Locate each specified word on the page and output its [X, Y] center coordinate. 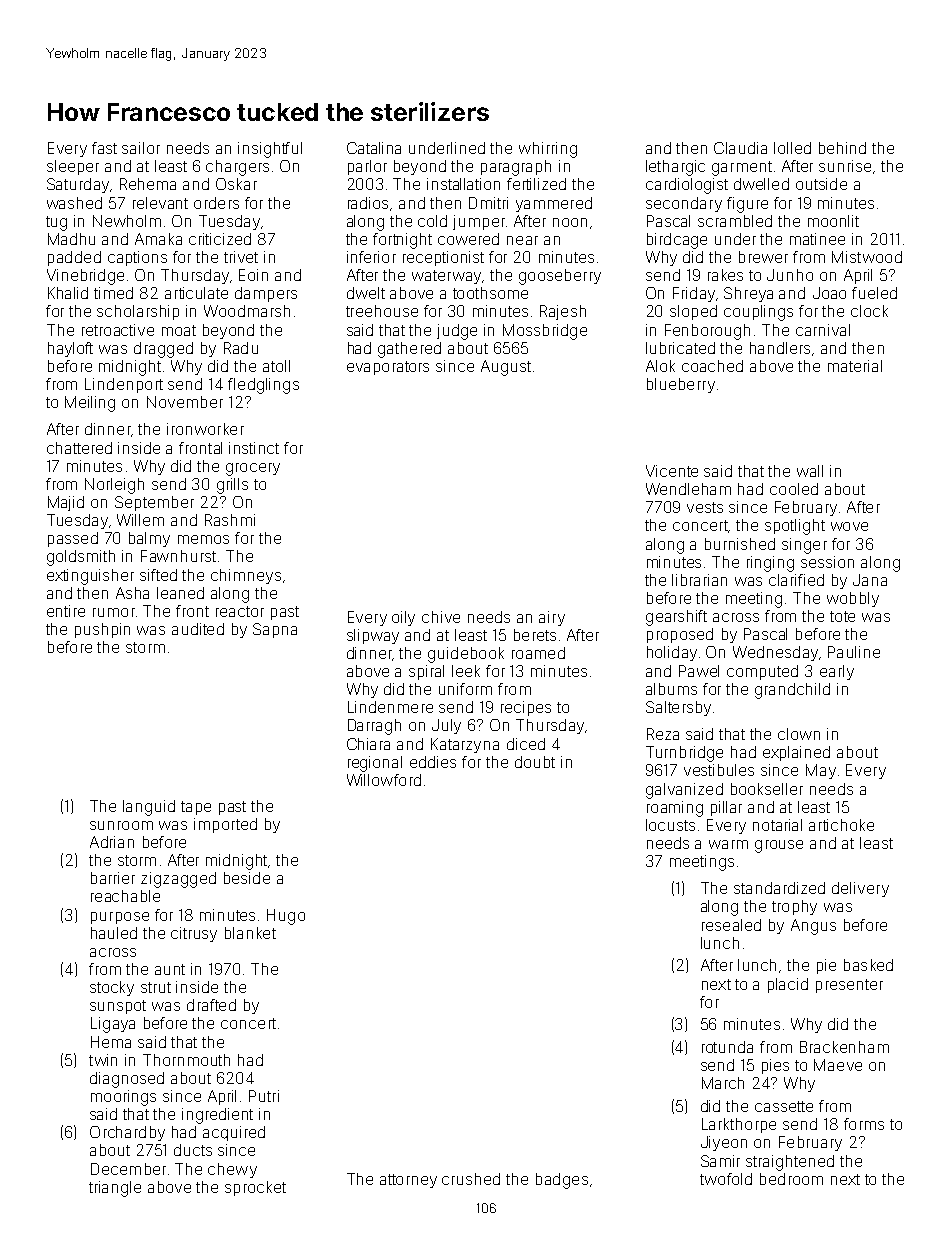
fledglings [263, 386]
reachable [125, 896]
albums [671, 689]
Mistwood [867, 257]
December [128, 1169]
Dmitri [488, 203]
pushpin [102, 630]
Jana [870, 580]
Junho [790, 275]
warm [728, 844]
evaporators [388, 368]
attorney [408, 1181]
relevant [160, 203]
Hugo [286, 917]
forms [864, 1124]
